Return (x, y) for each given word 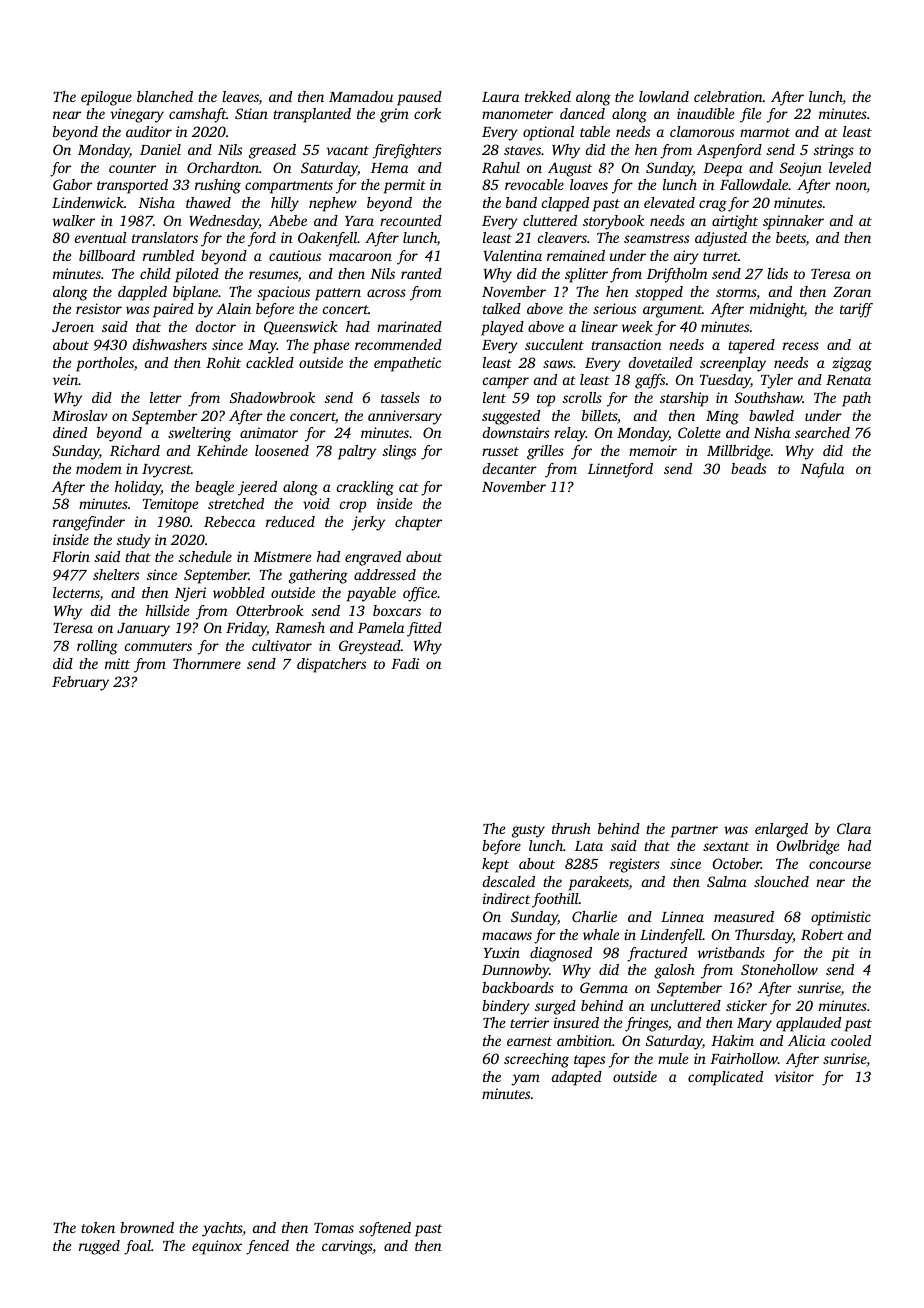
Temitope (170, 505)
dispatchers (331, 665)
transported (132, 186)
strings (834, 151)
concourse (840, 865)
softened (385, 1229)
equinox (217, 1247)
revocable (534, 184)
